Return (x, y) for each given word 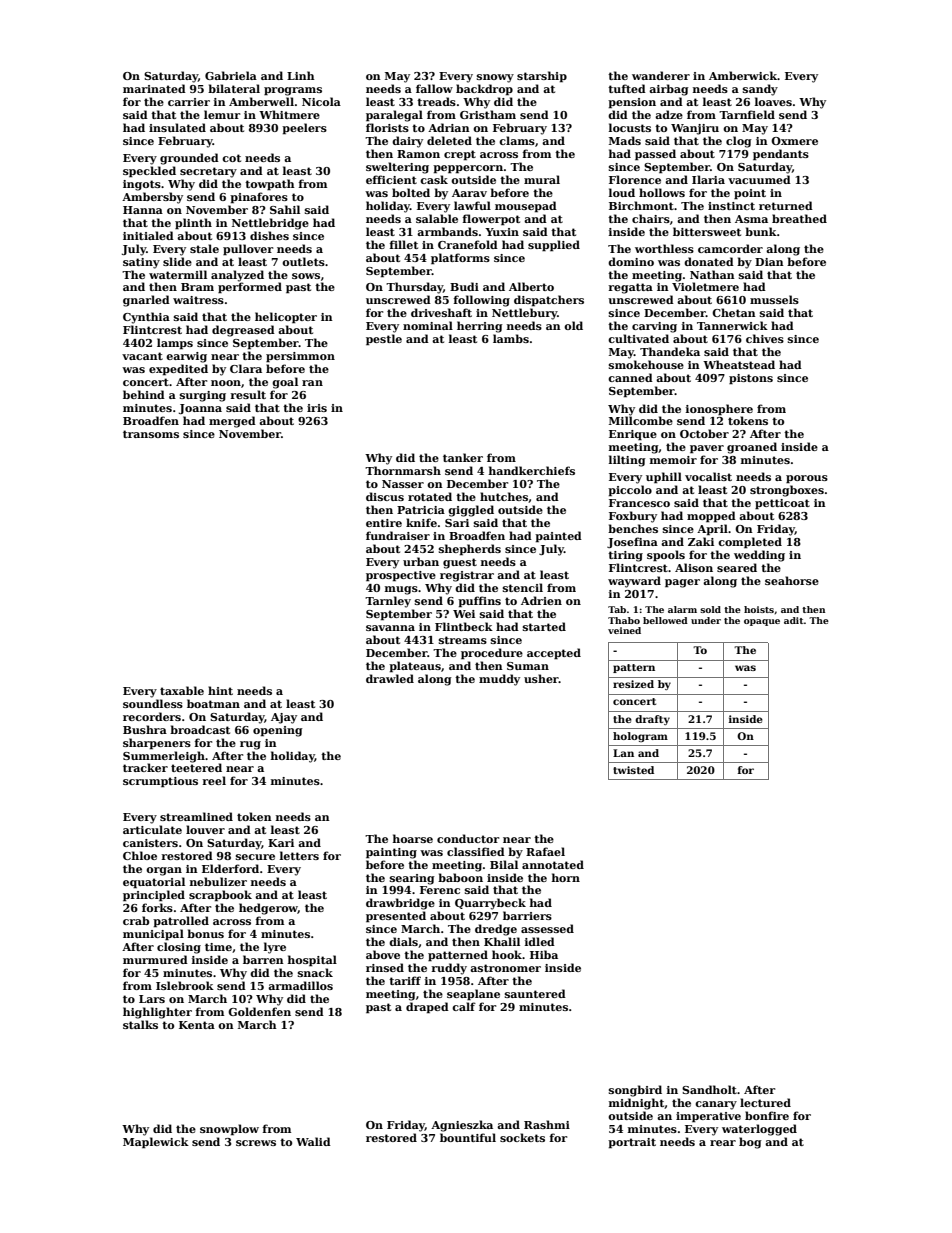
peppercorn (468, 169)
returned (786, 205)
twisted (633, 770)
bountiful (468, 1137)
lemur (222, 114)
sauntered (535, 993)
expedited (178, 370)
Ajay (284, 718)
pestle (384, 340)
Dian (769, 262)
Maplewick (156, 1143)
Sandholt (709, 1089)
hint (220, 690)
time (218, 947)
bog (750, 1143)
